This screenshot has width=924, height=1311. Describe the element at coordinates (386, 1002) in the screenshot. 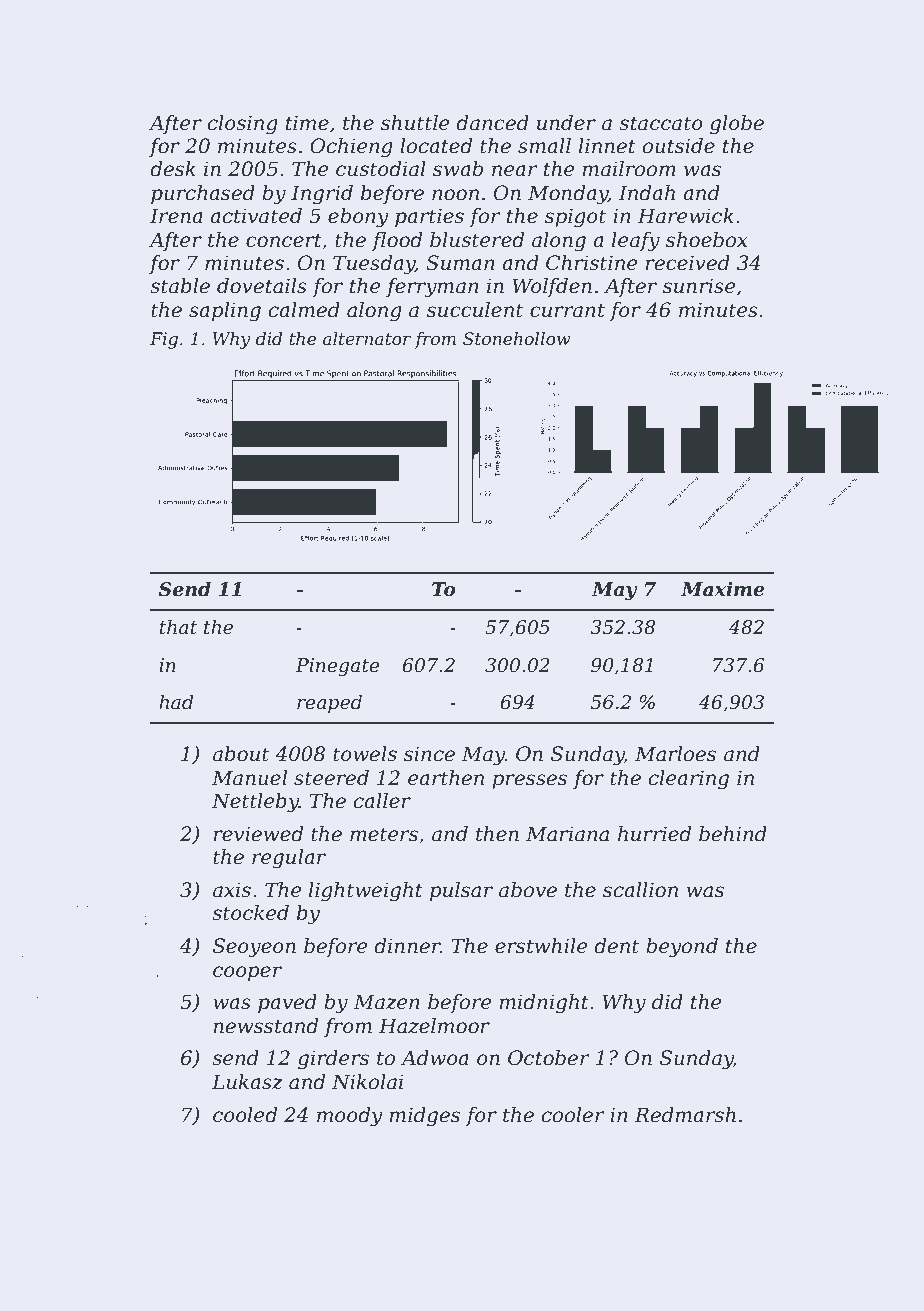

I see `Mazen` at that location.
